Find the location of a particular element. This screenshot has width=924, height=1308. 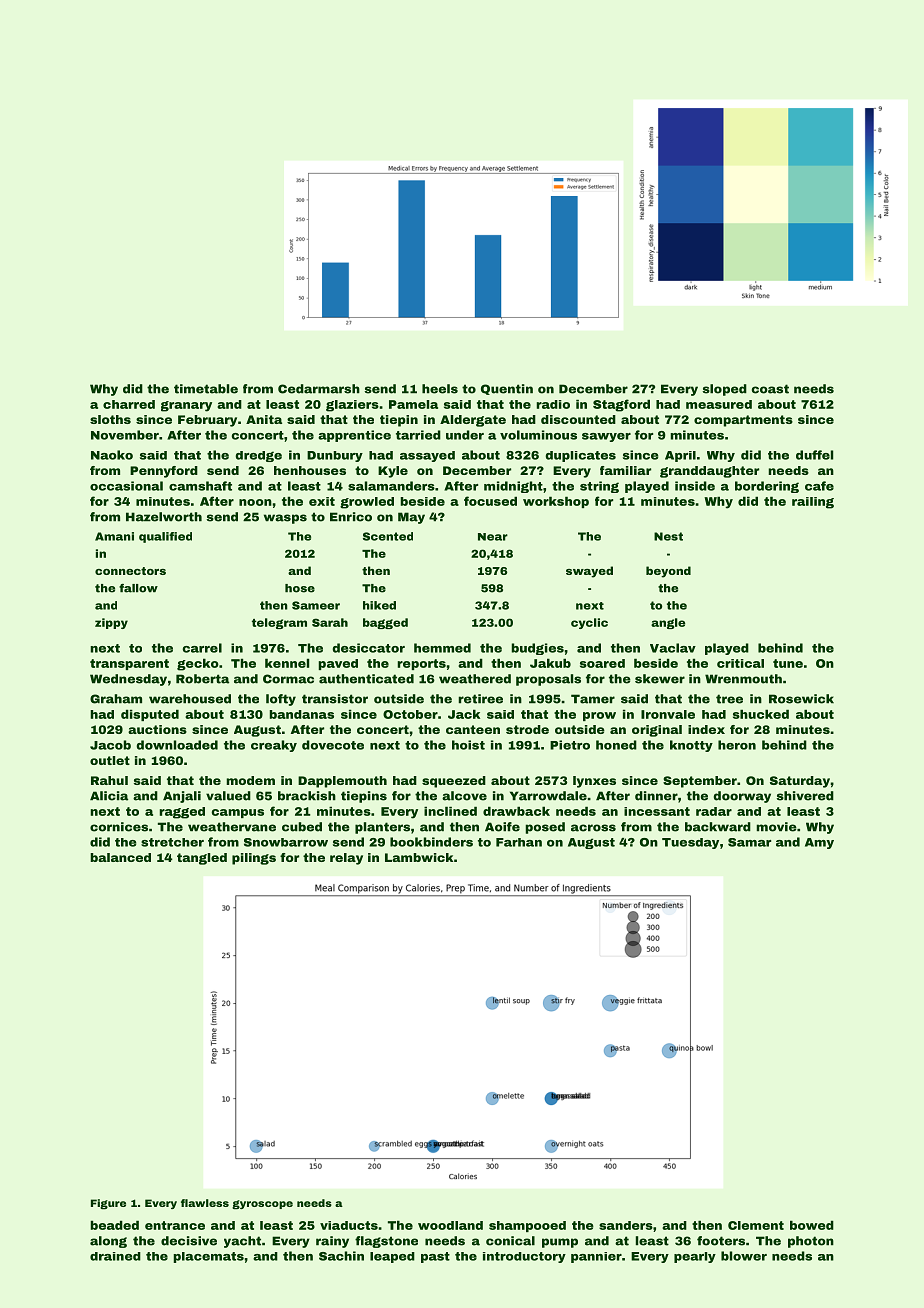

Pennyford is located at coordinates (164, 472).
